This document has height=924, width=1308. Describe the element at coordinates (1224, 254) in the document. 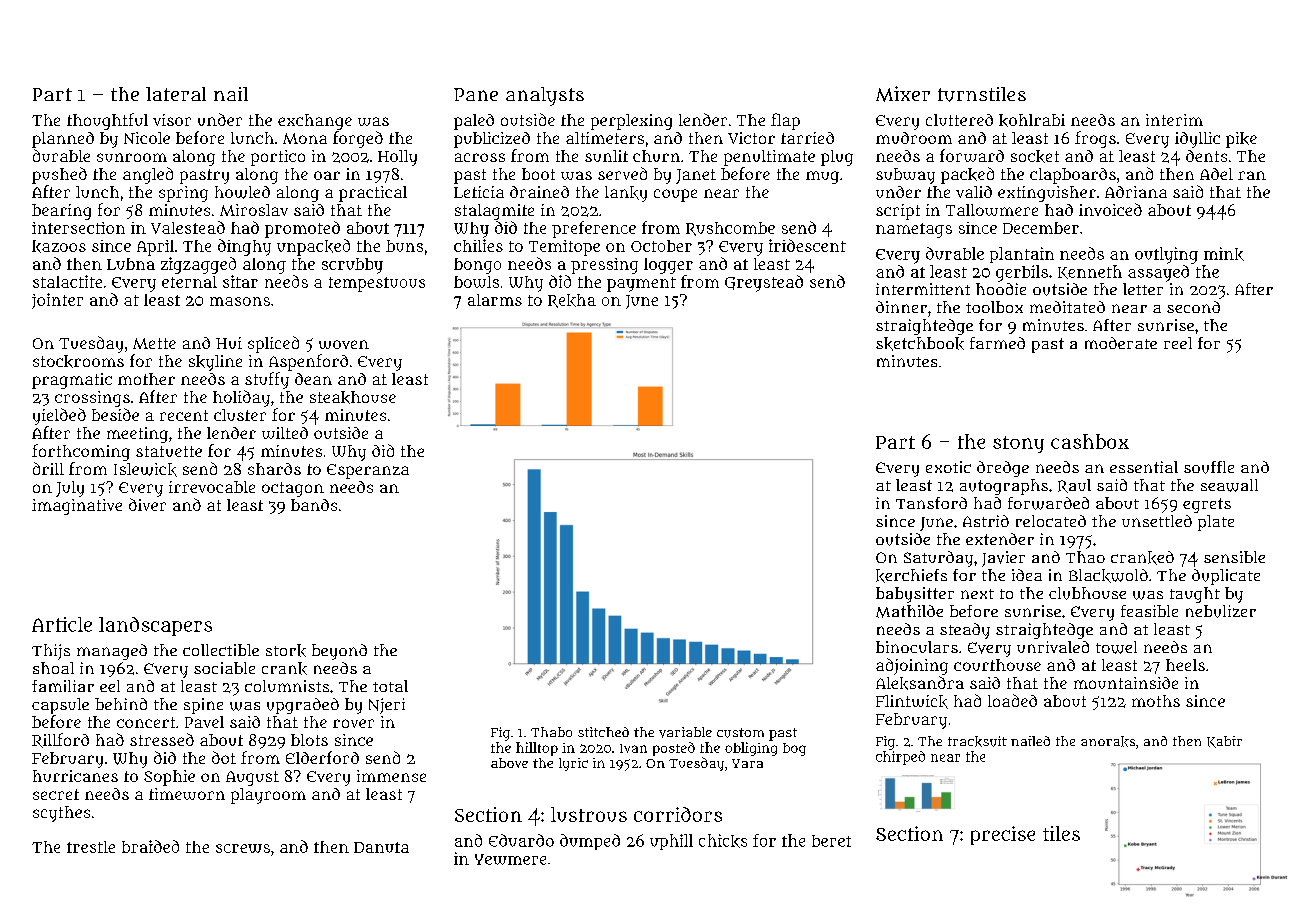

I see `mink` at that location.
